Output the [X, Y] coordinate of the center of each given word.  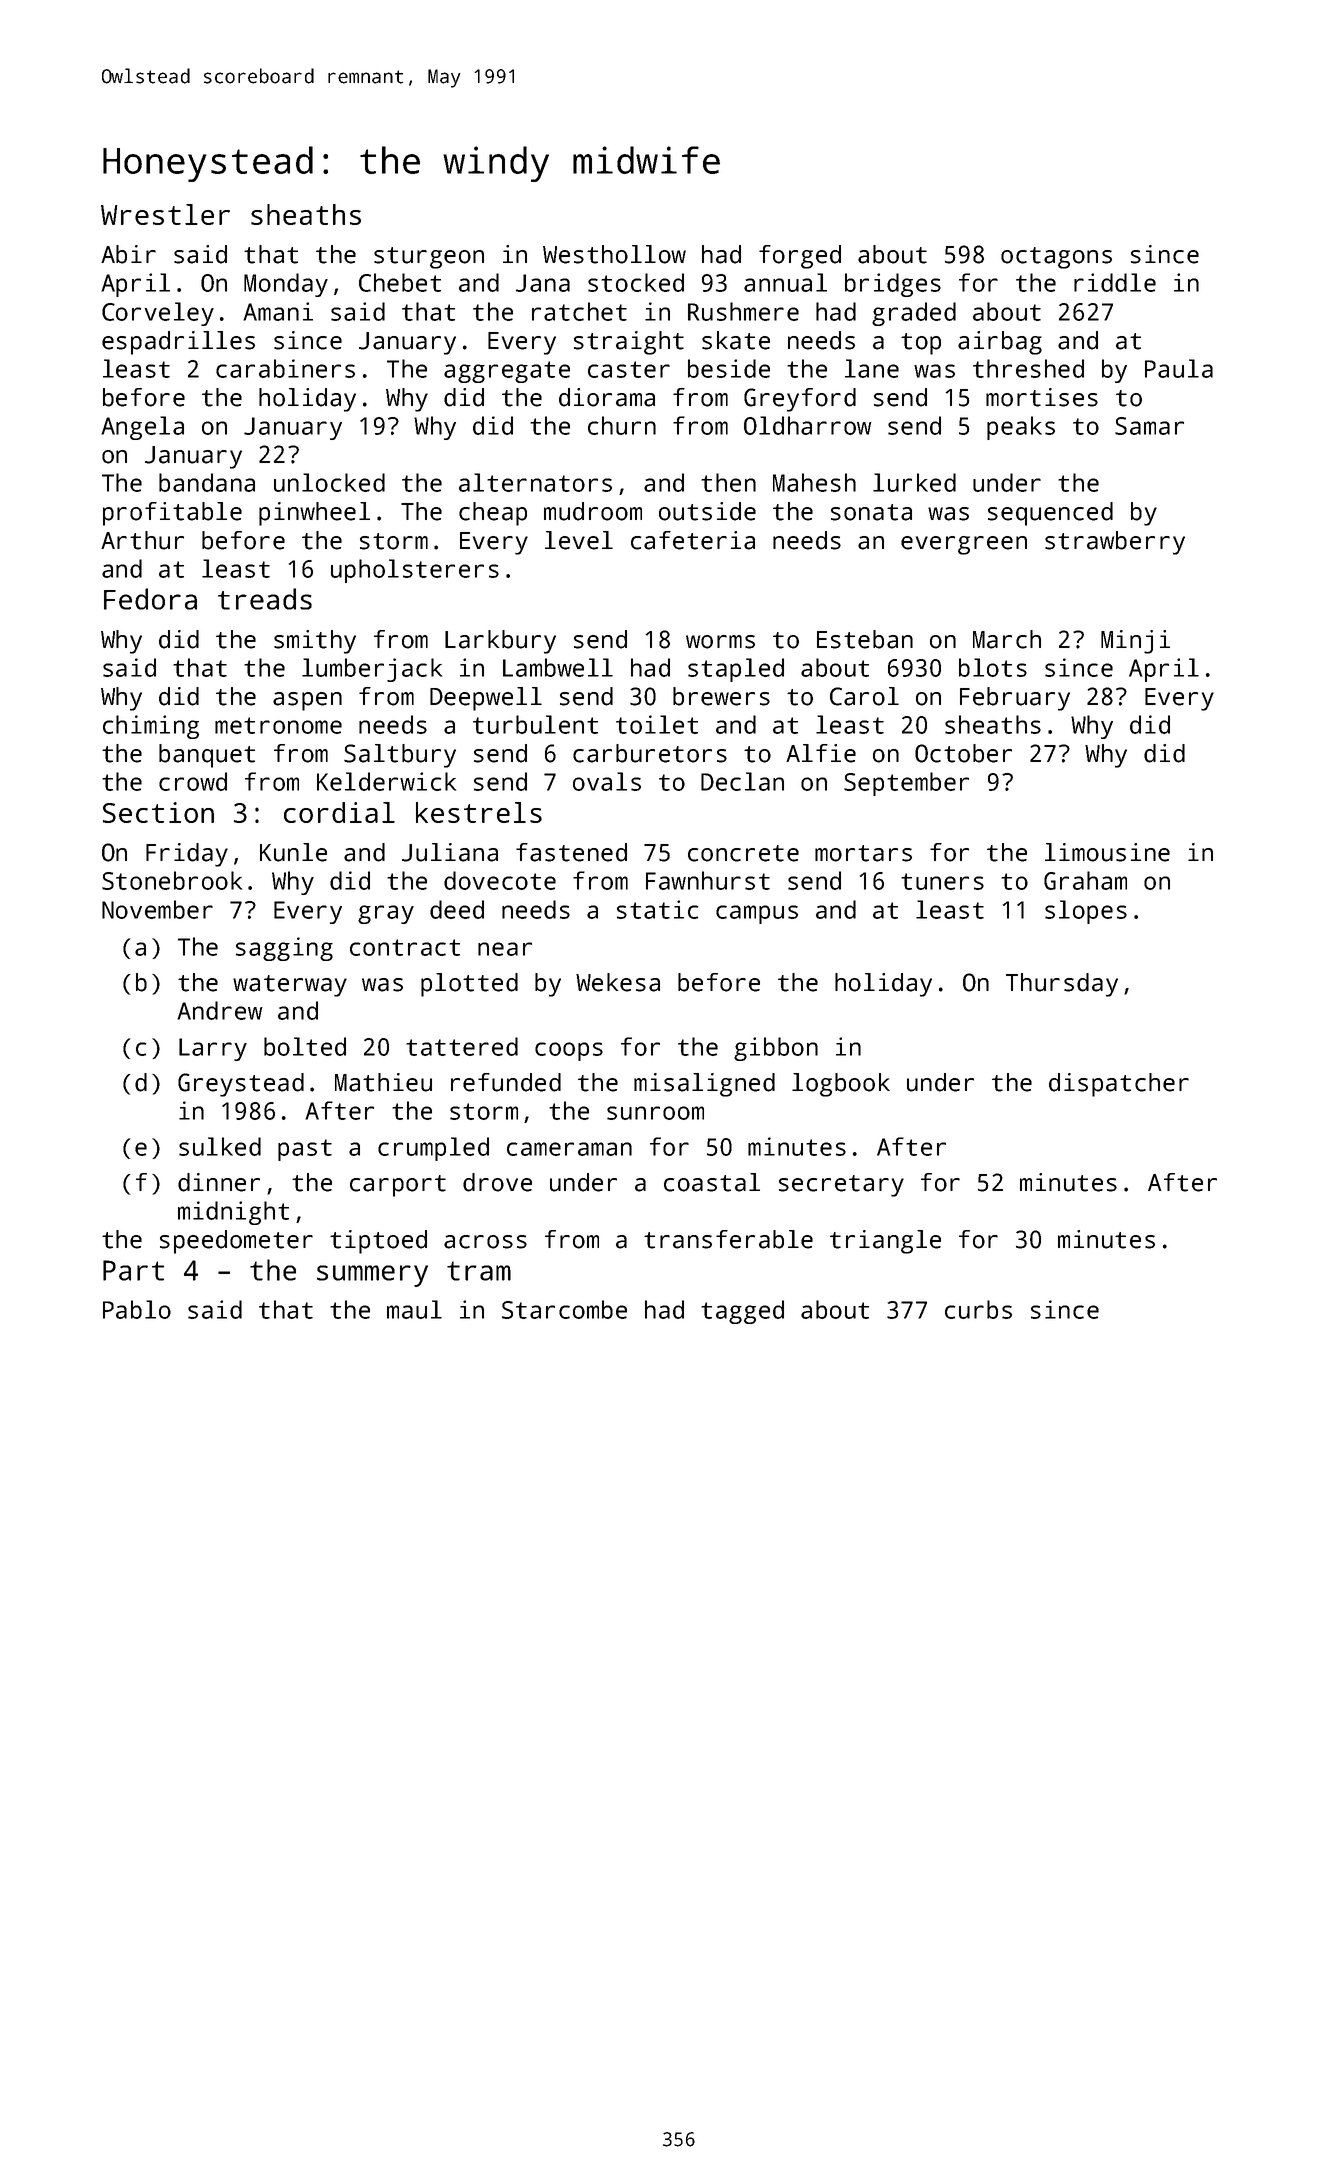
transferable [728, 1239]
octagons [1056, 258]
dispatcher [1119, 1085]
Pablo [137, 1309]
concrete [743, 853]
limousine [1107, 852]
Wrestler [165, 214]
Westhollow [614, 254]
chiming [151, 727]
